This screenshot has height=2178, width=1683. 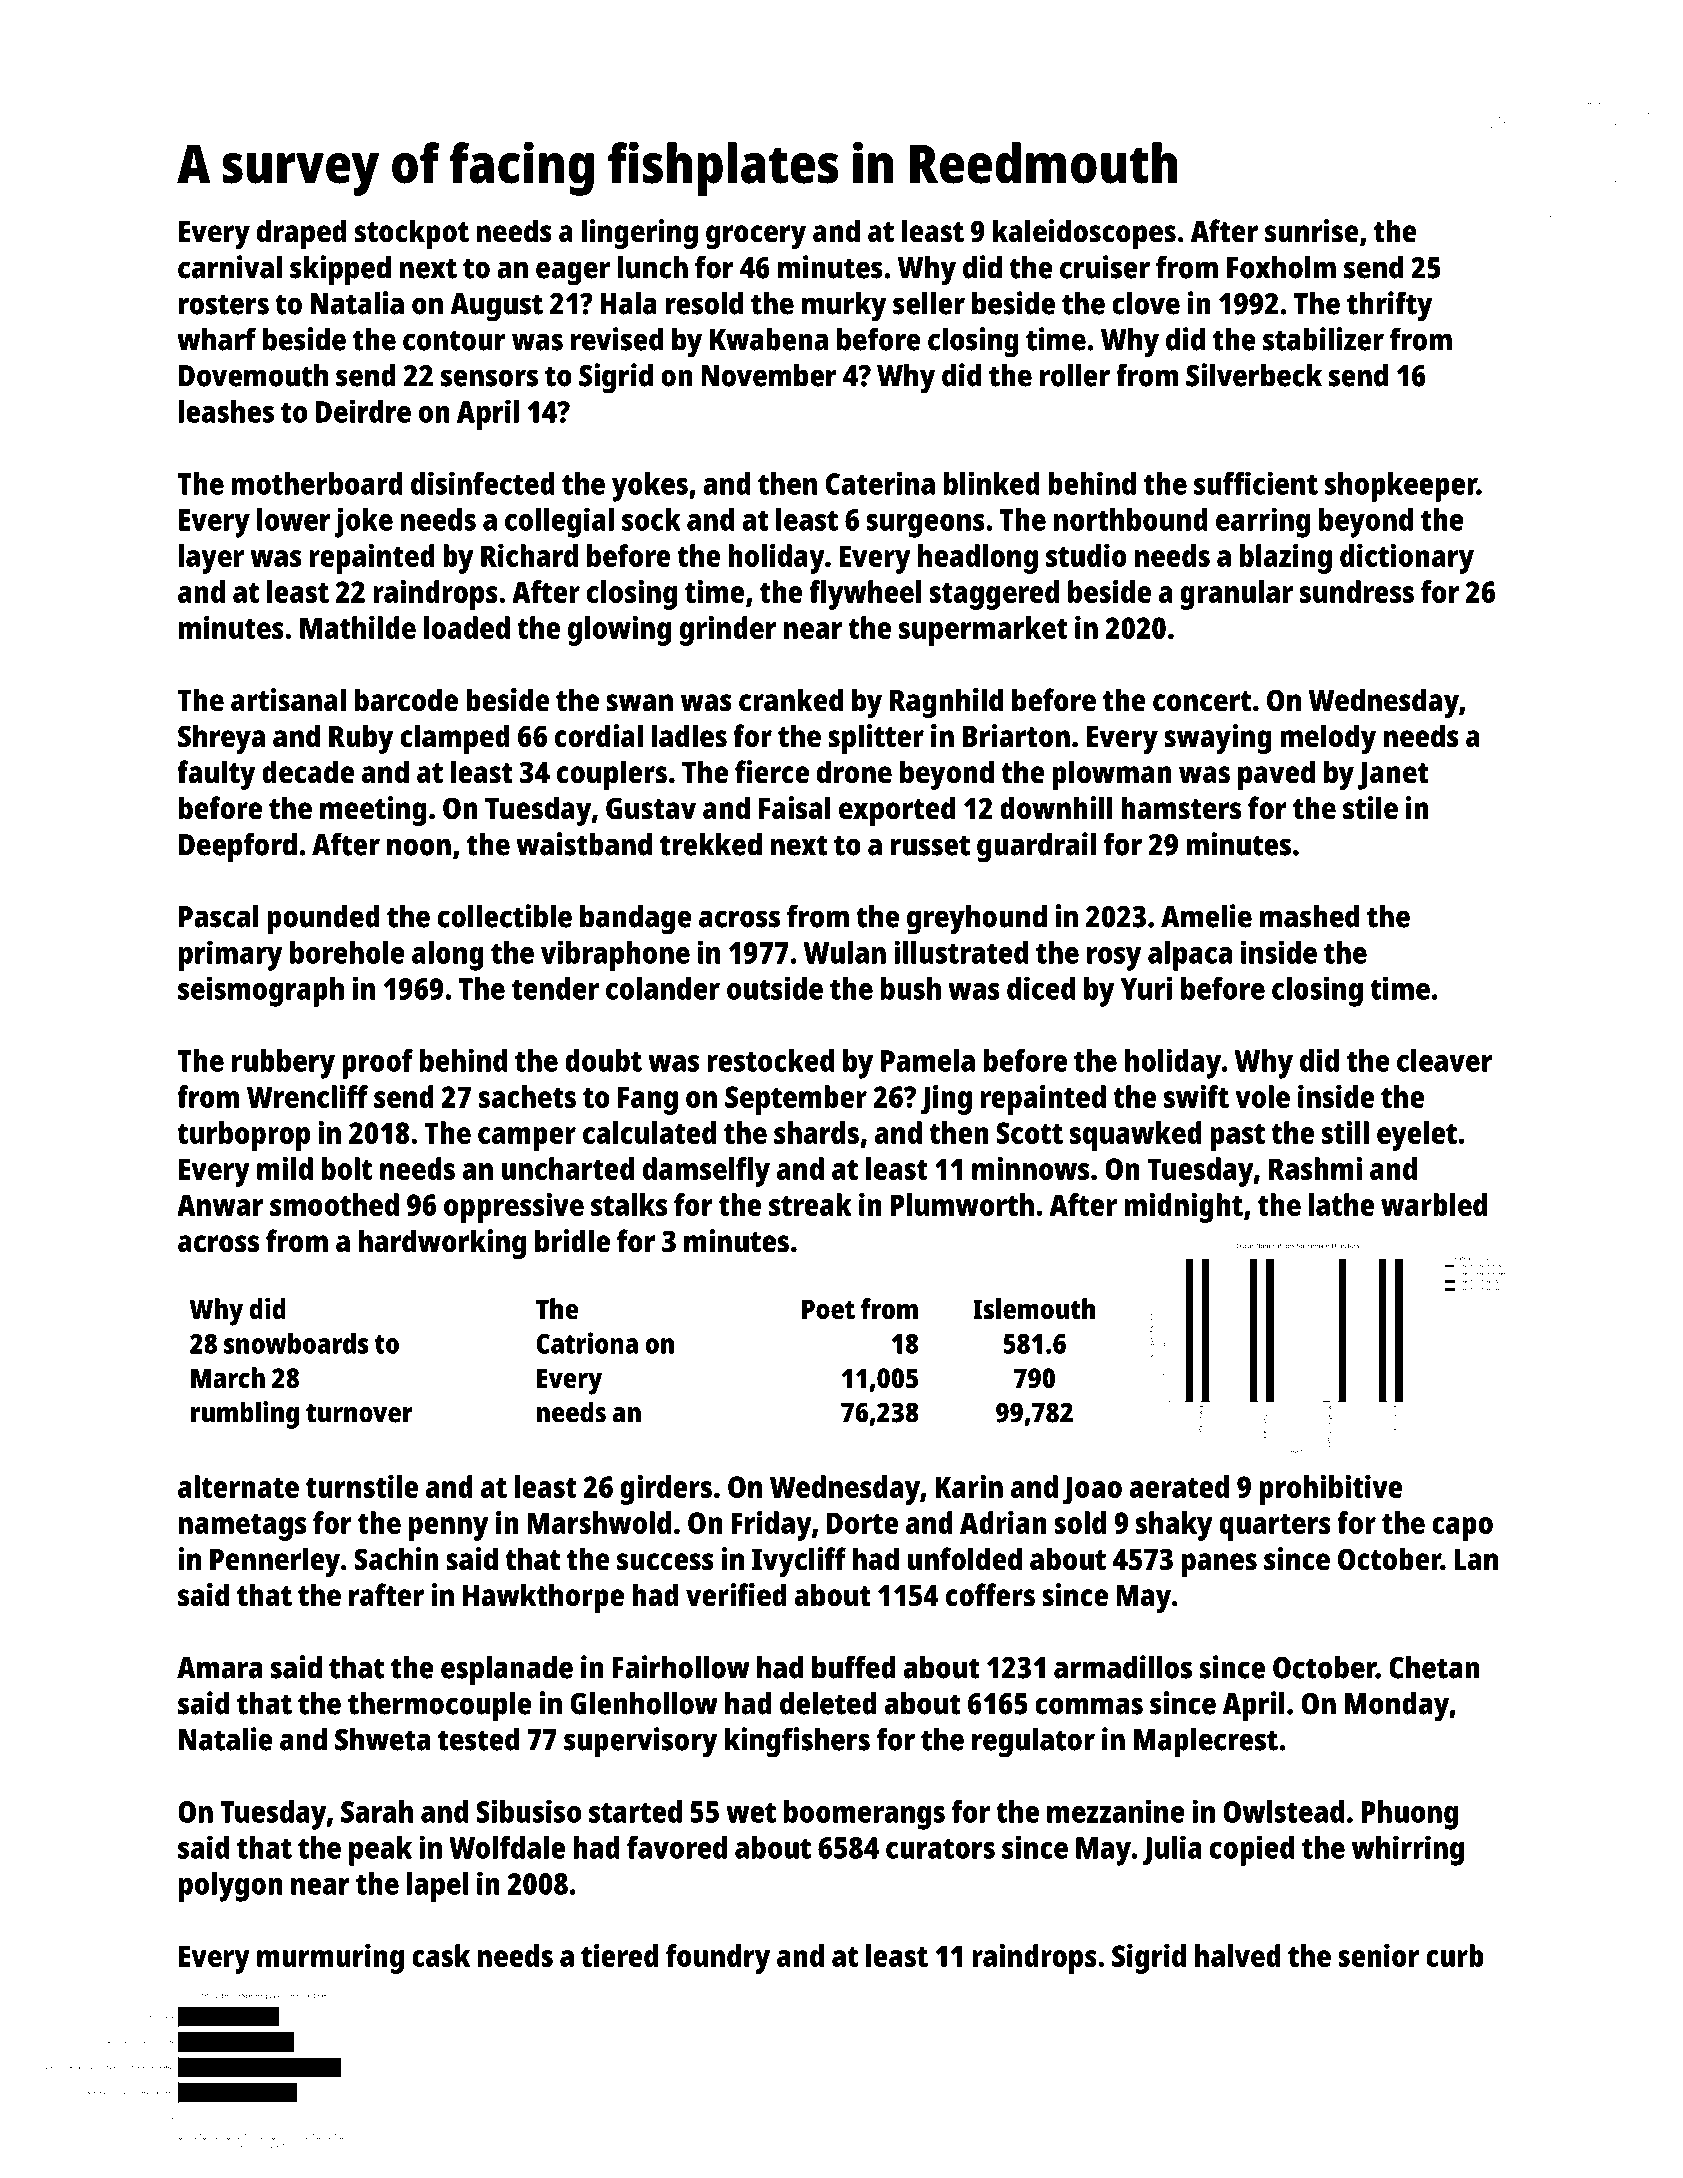 I want to click on thermocouple, so click(x=440, y=1707).
